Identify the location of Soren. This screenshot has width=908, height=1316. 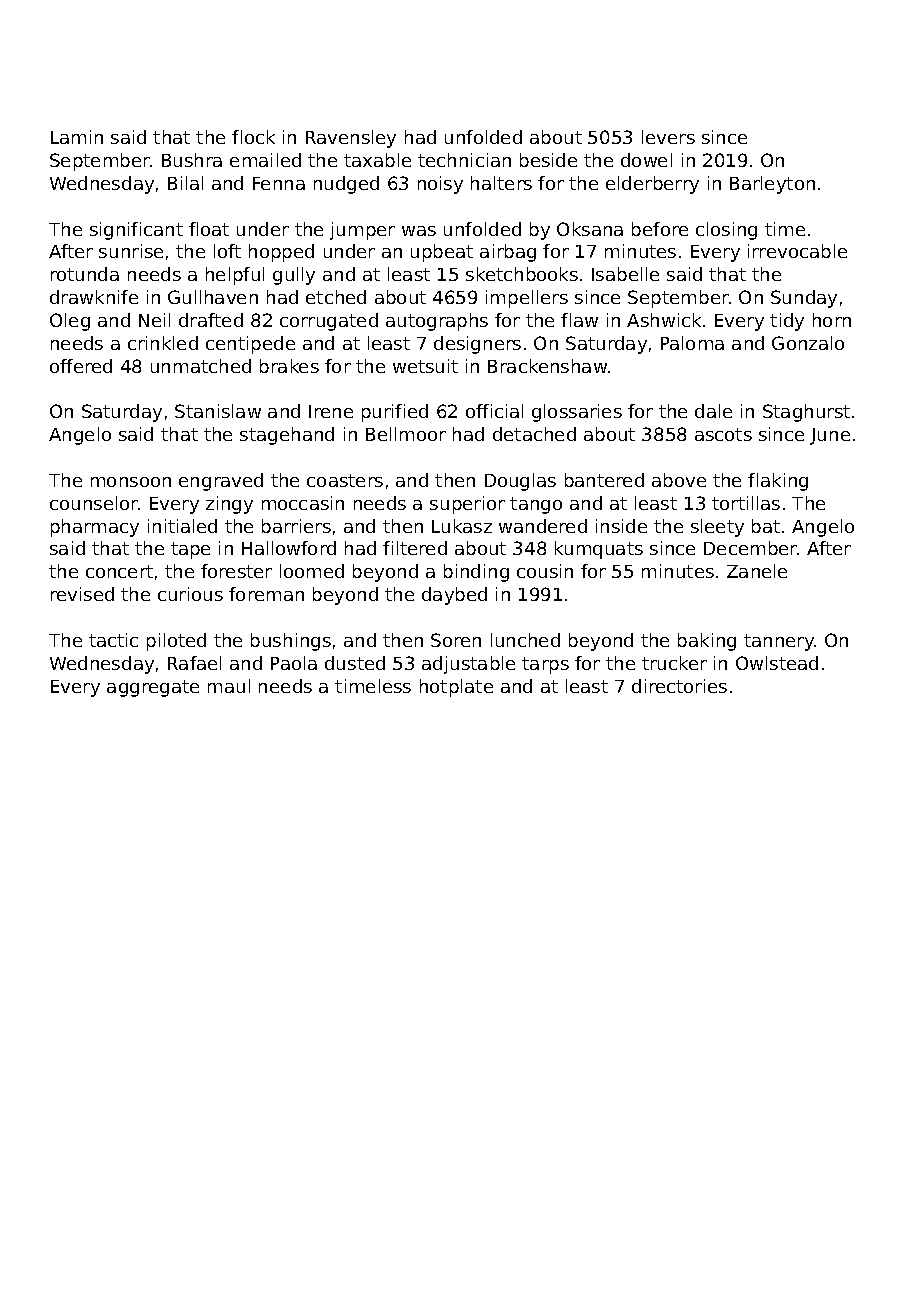
(456, 640).
